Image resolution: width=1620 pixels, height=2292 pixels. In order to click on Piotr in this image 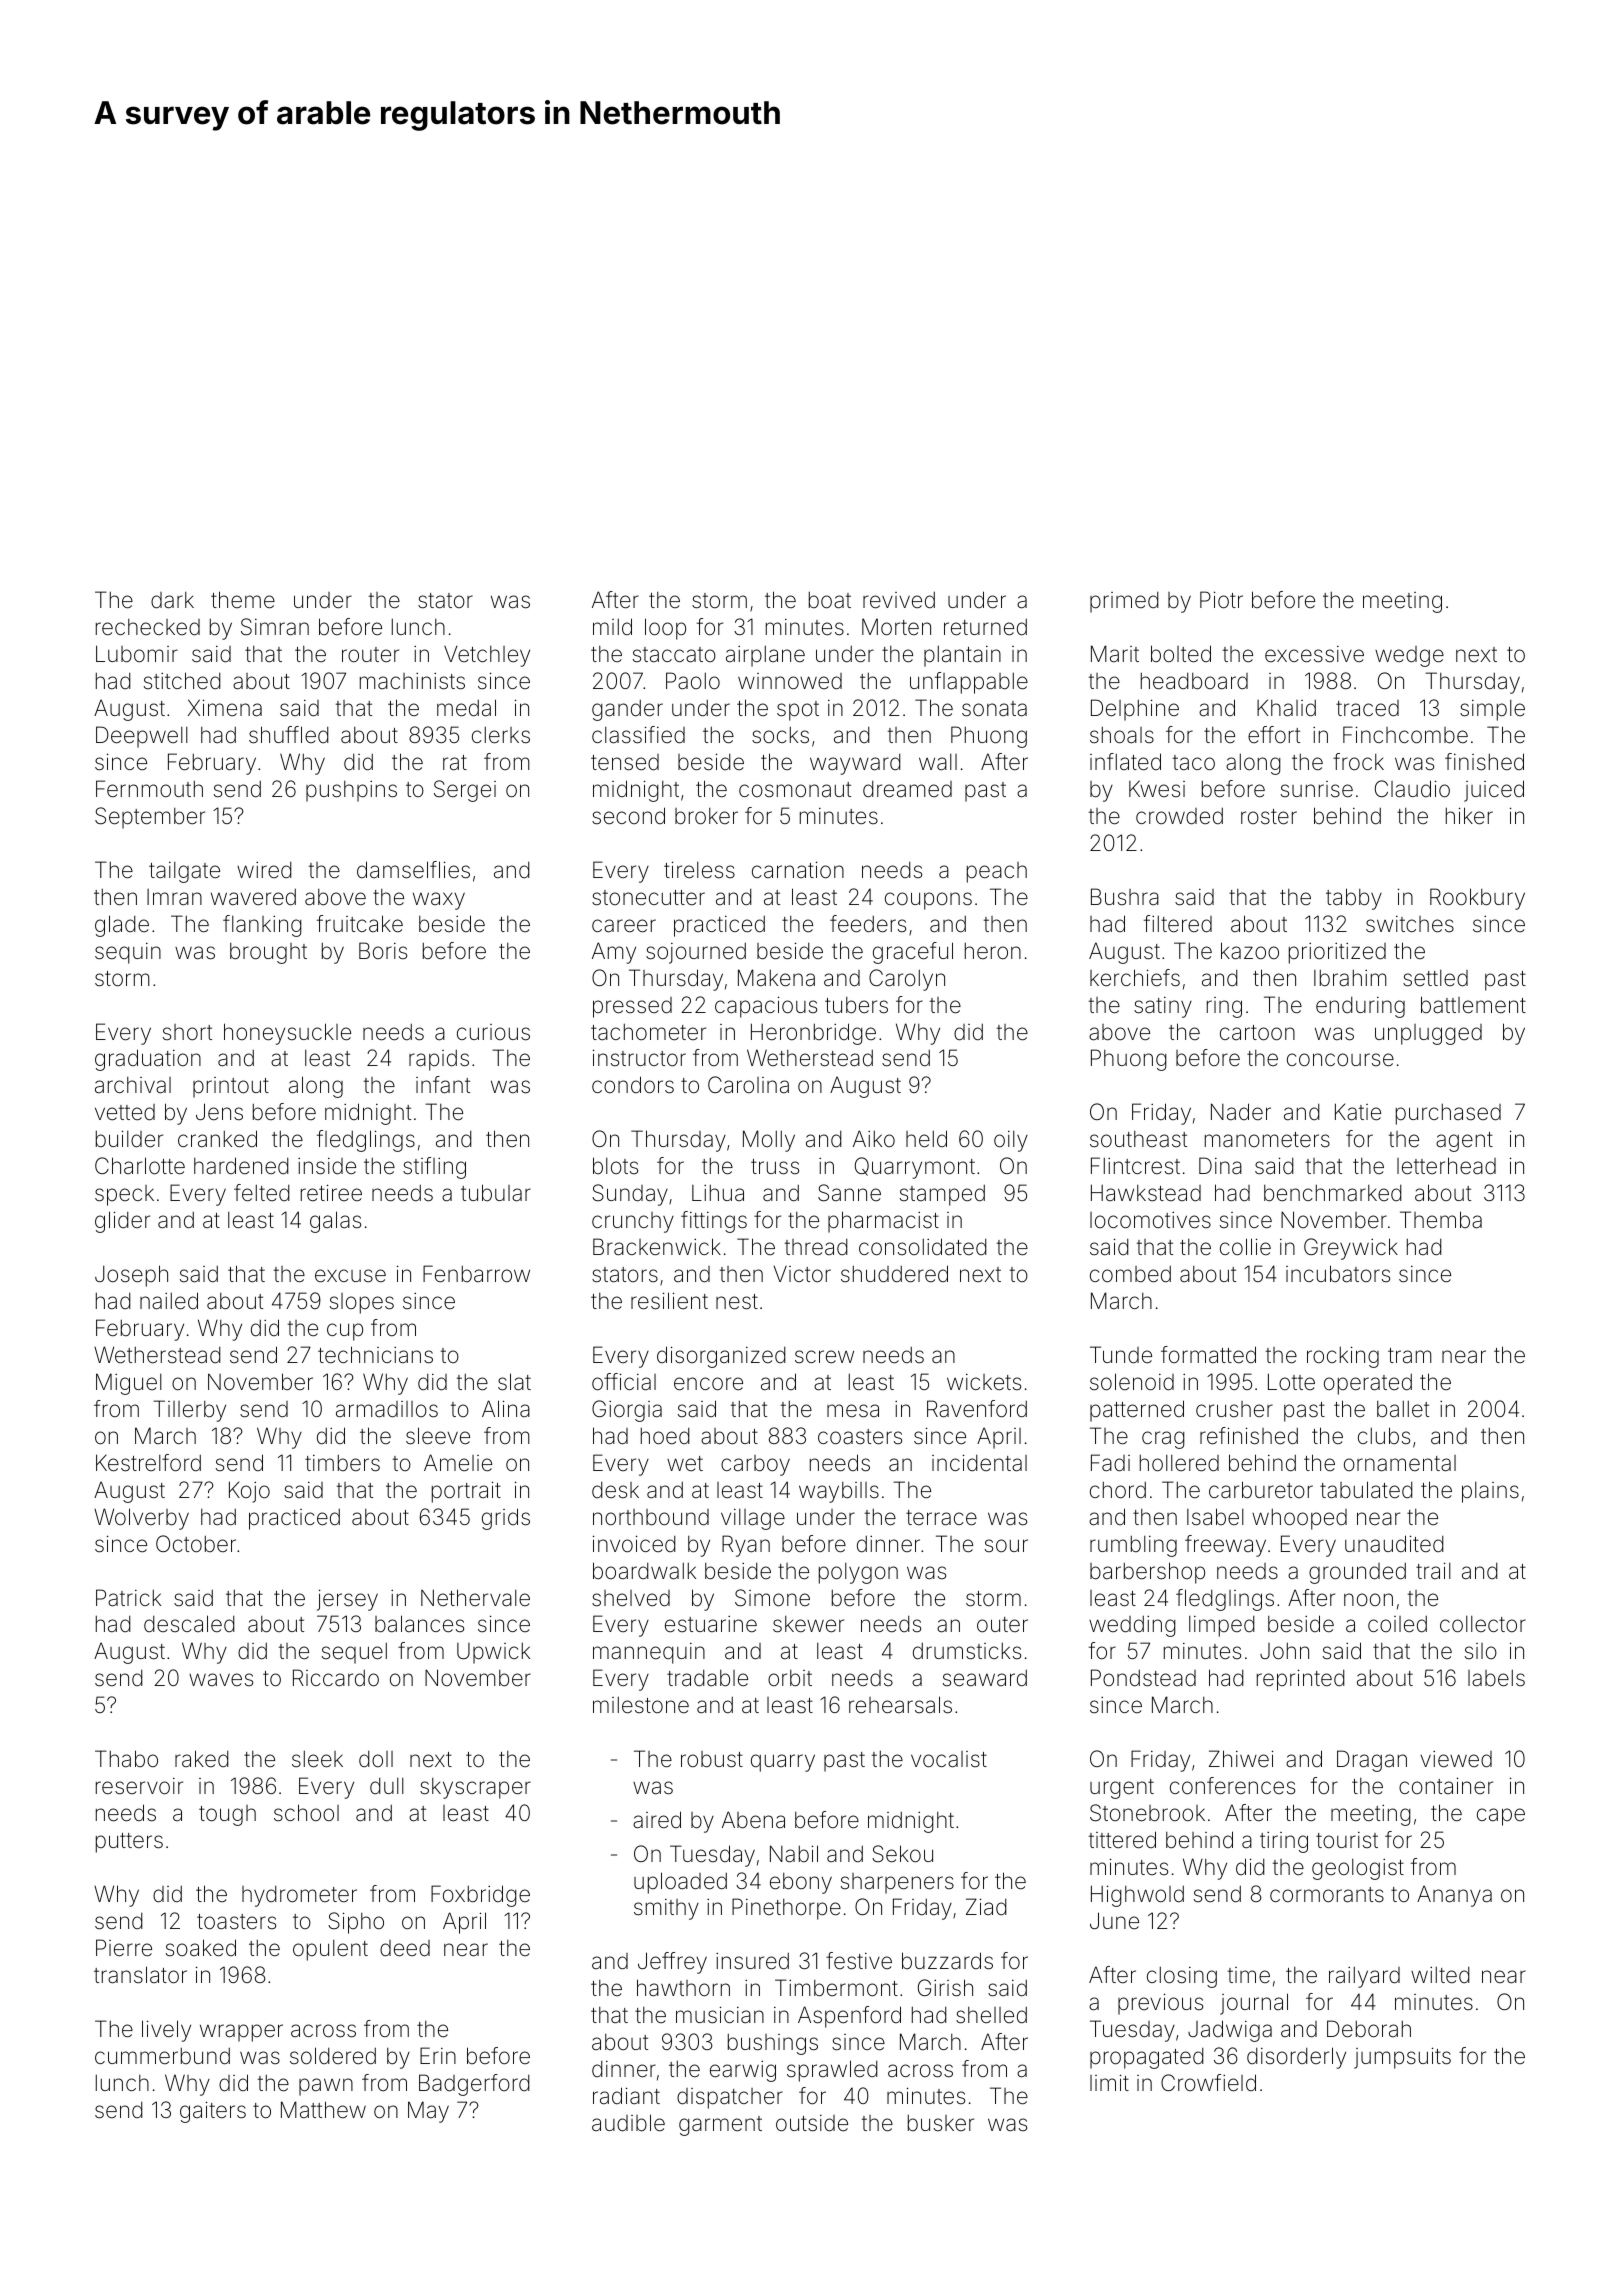, I will do `click(1221, 600)`.
